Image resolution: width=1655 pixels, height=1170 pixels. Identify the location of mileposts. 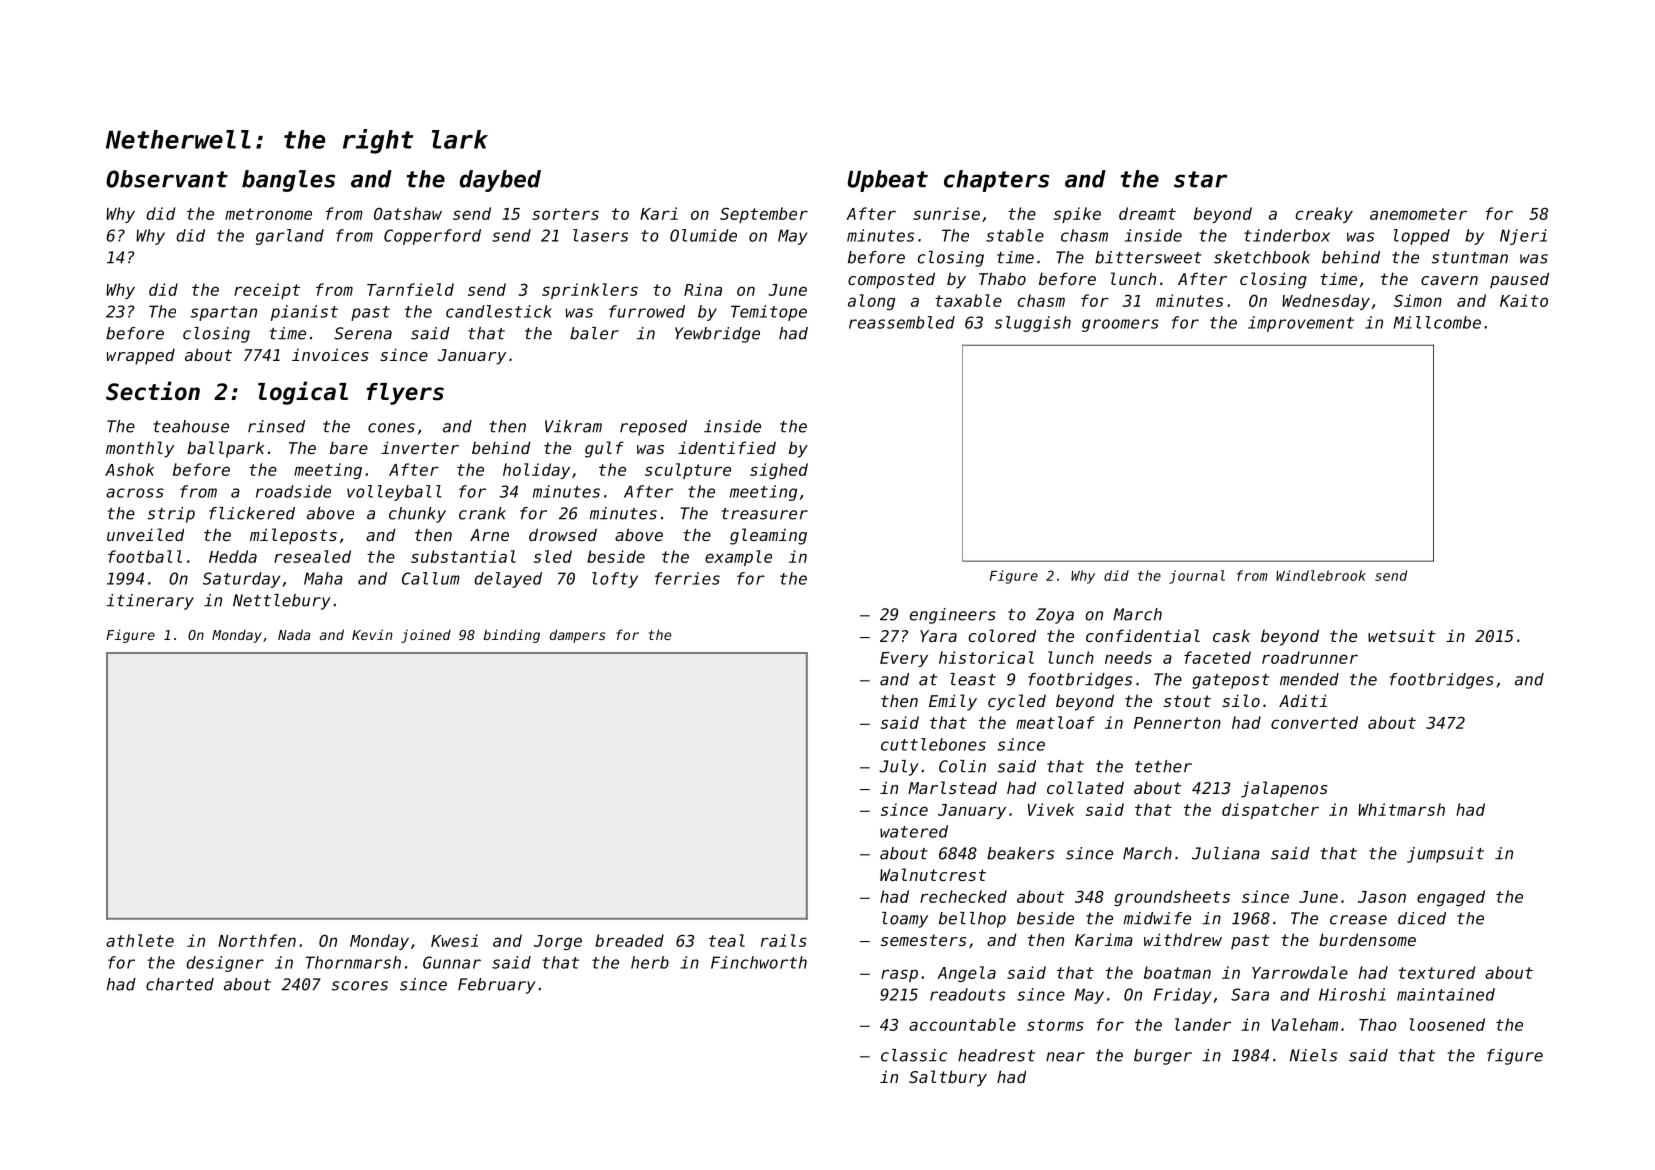
(293, 536).
